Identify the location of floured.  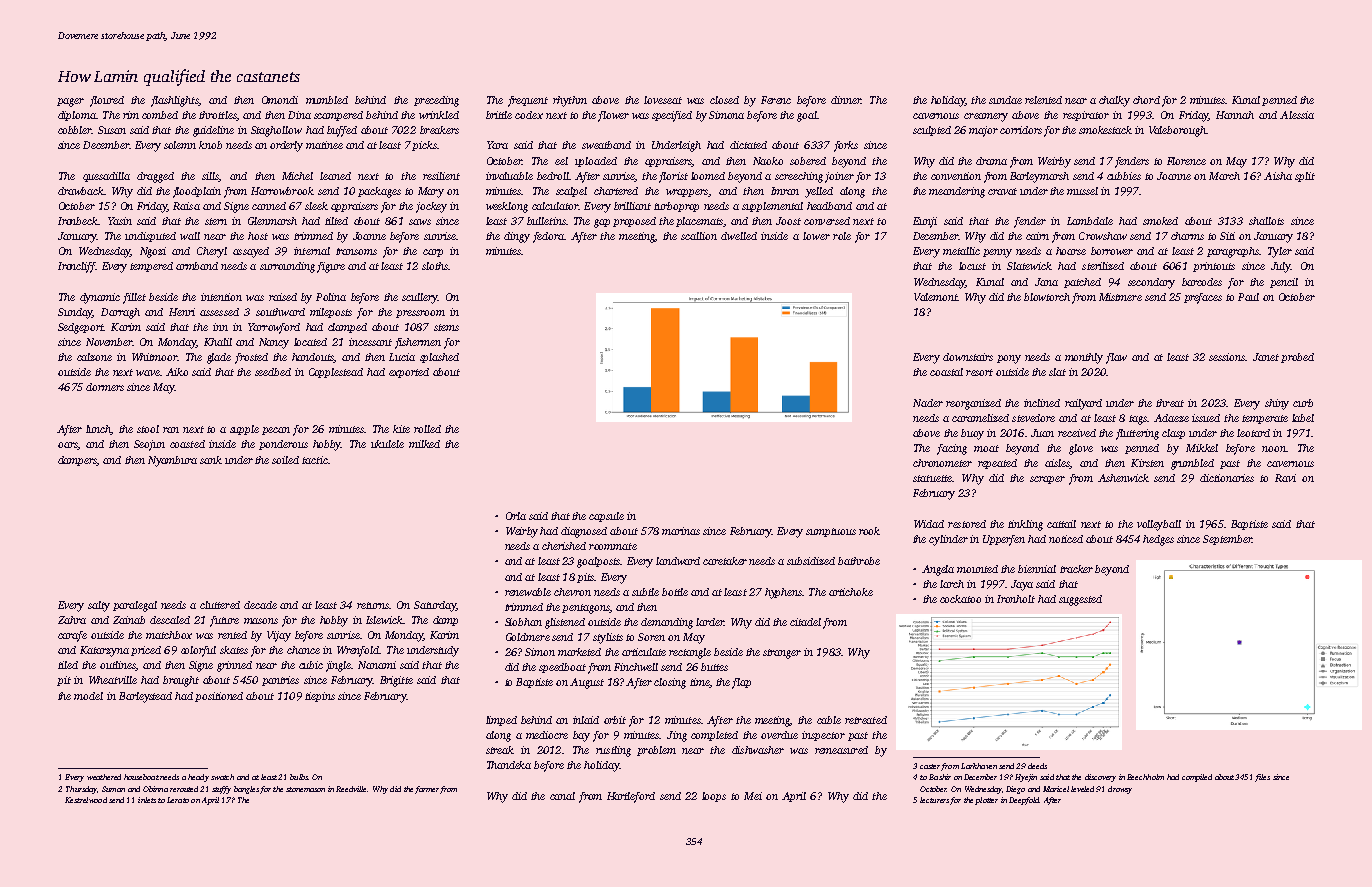
(107, 101).
